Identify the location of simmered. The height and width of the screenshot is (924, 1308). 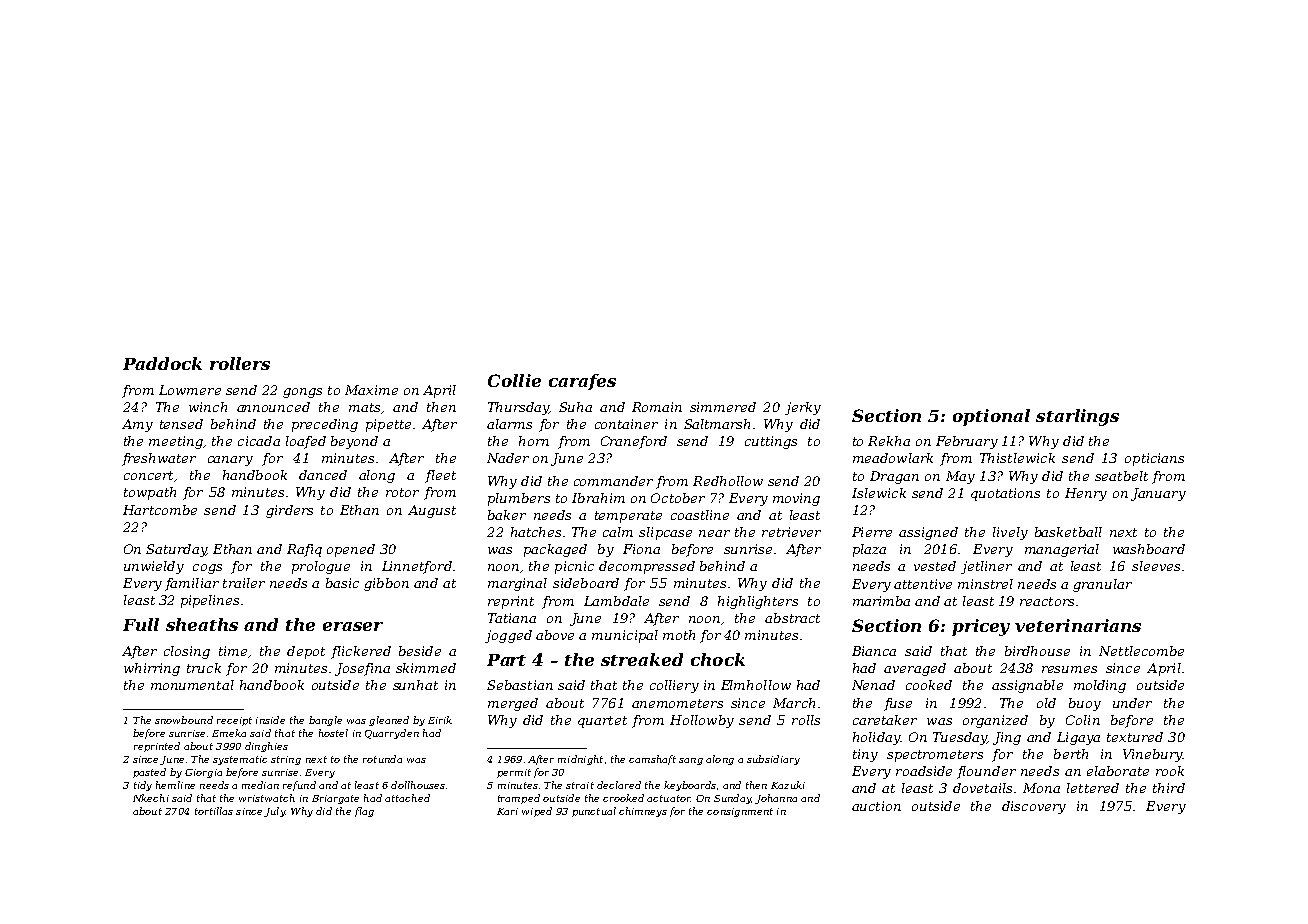
(723, 407).
